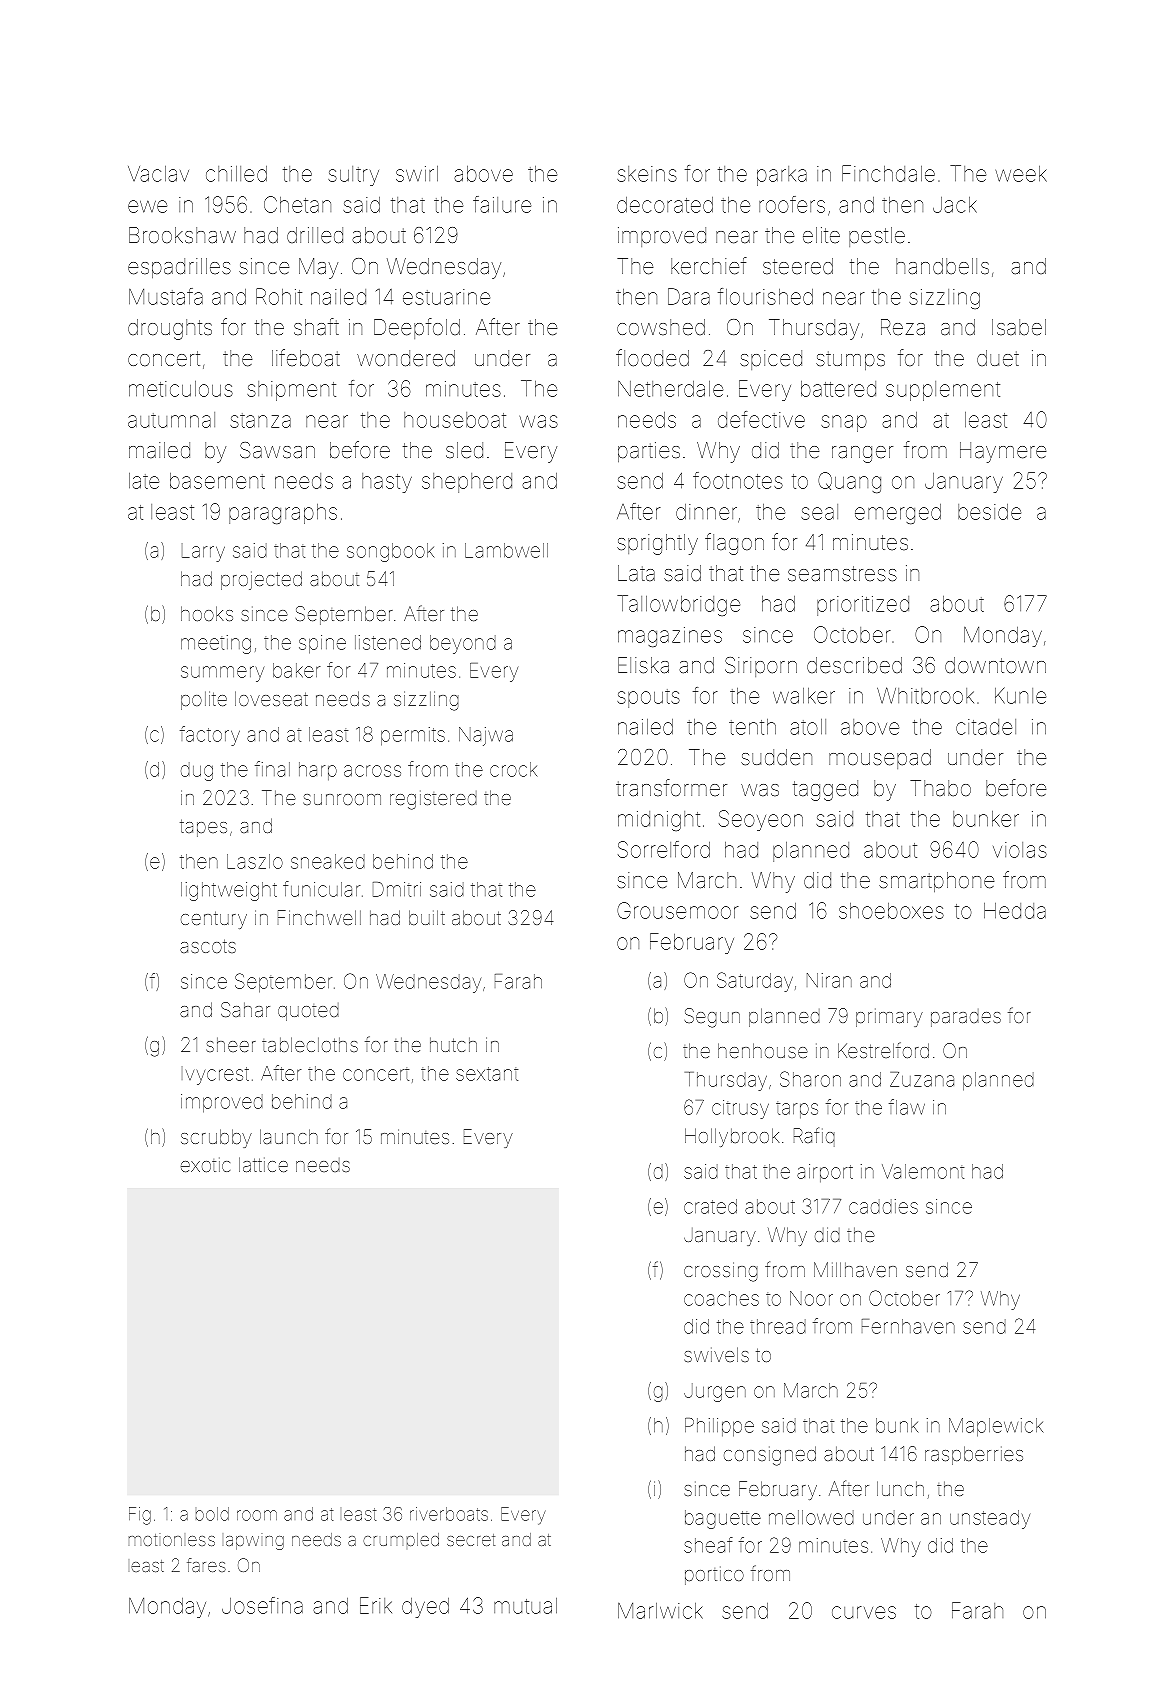 The image size is (1175, 1701). Describe the element at coordinates (506, 550) in the image. I see `Lambwell` at that location.
